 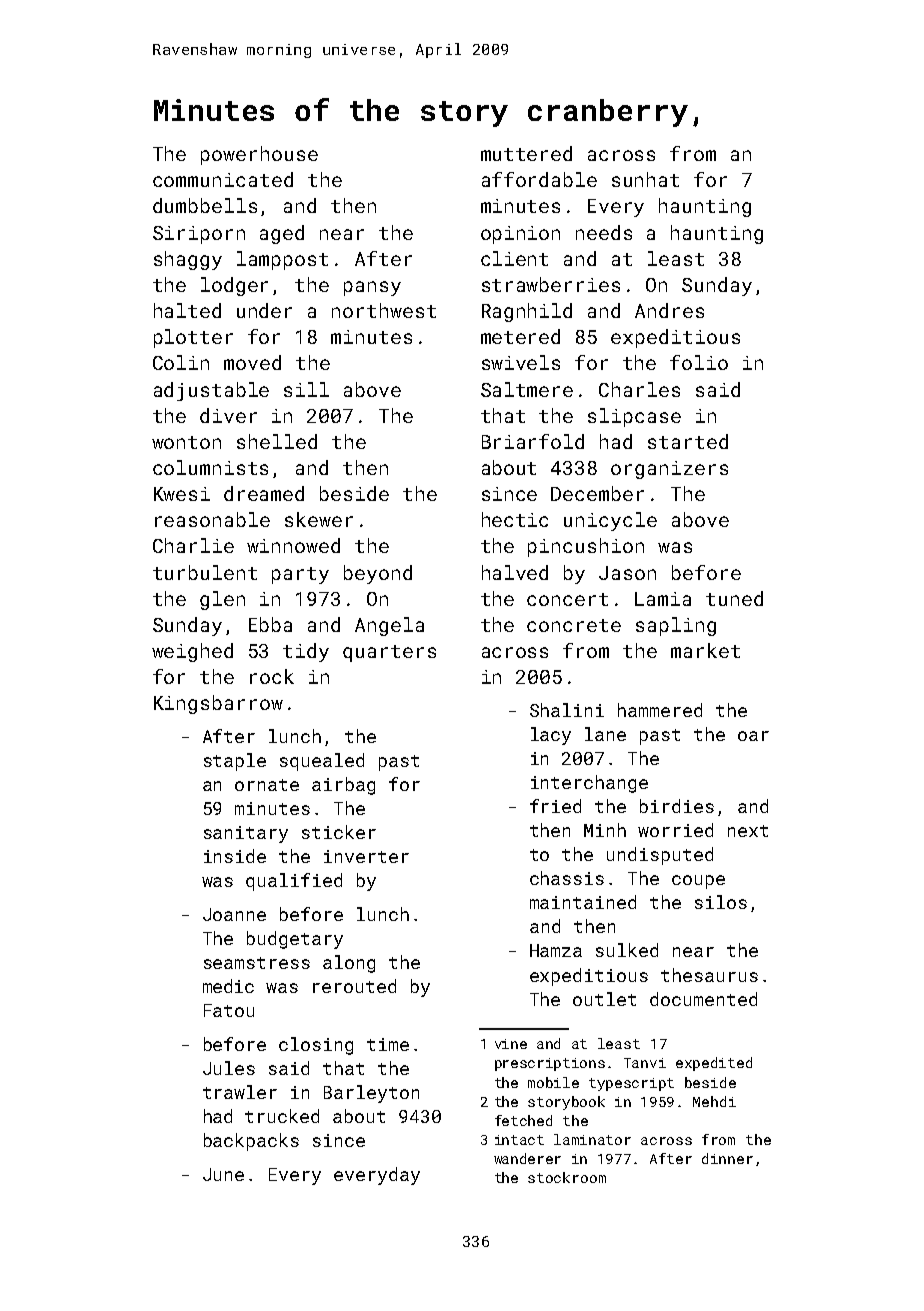 I want to click on medic, so click(x=228, y=986).
